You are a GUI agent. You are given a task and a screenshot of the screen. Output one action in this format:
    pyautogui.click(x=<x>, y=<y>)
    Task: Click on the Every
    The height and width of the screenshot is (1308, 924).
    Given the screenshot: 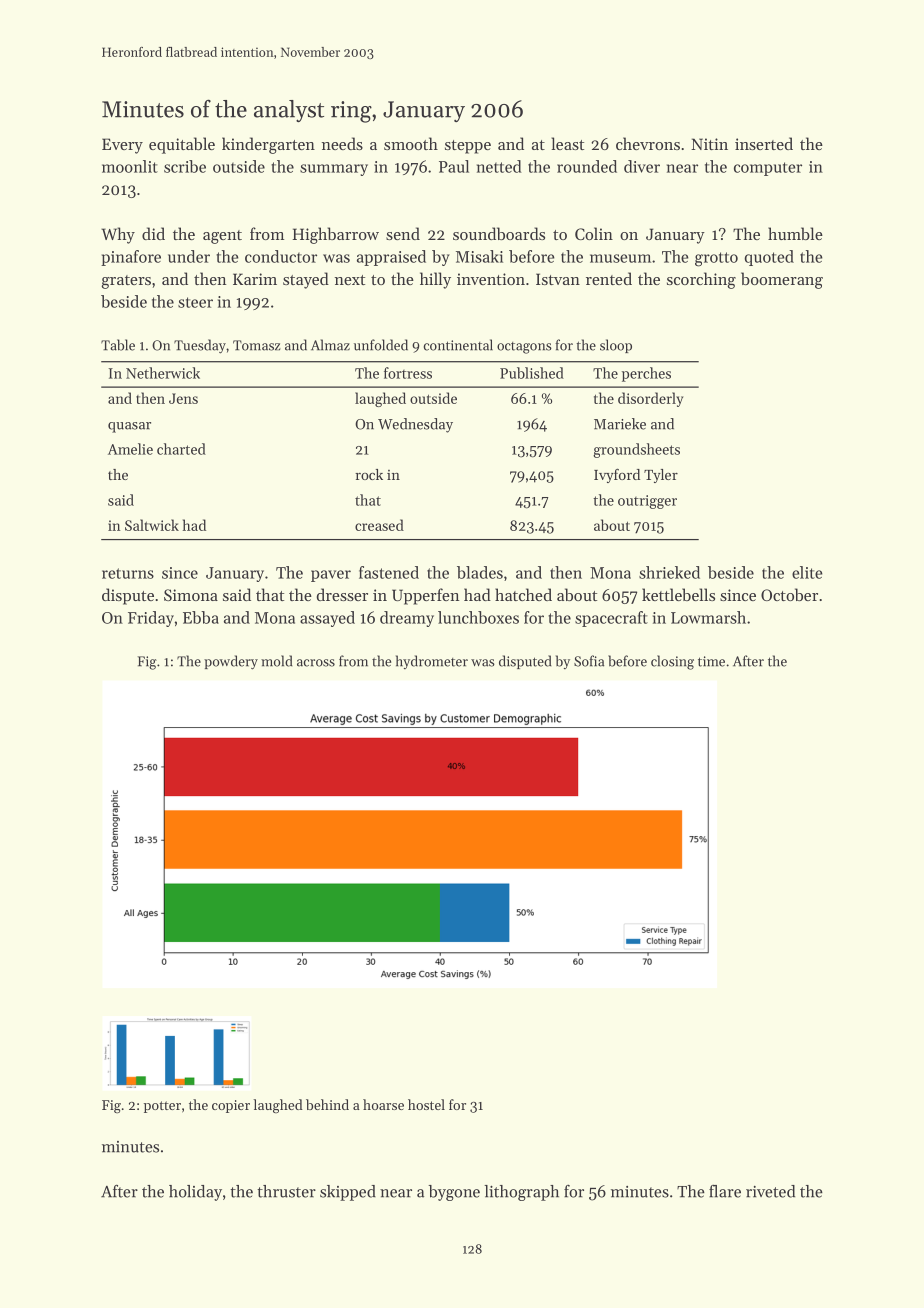 What is the action you would take?
    pyautogui.click(x=122, y=146)
